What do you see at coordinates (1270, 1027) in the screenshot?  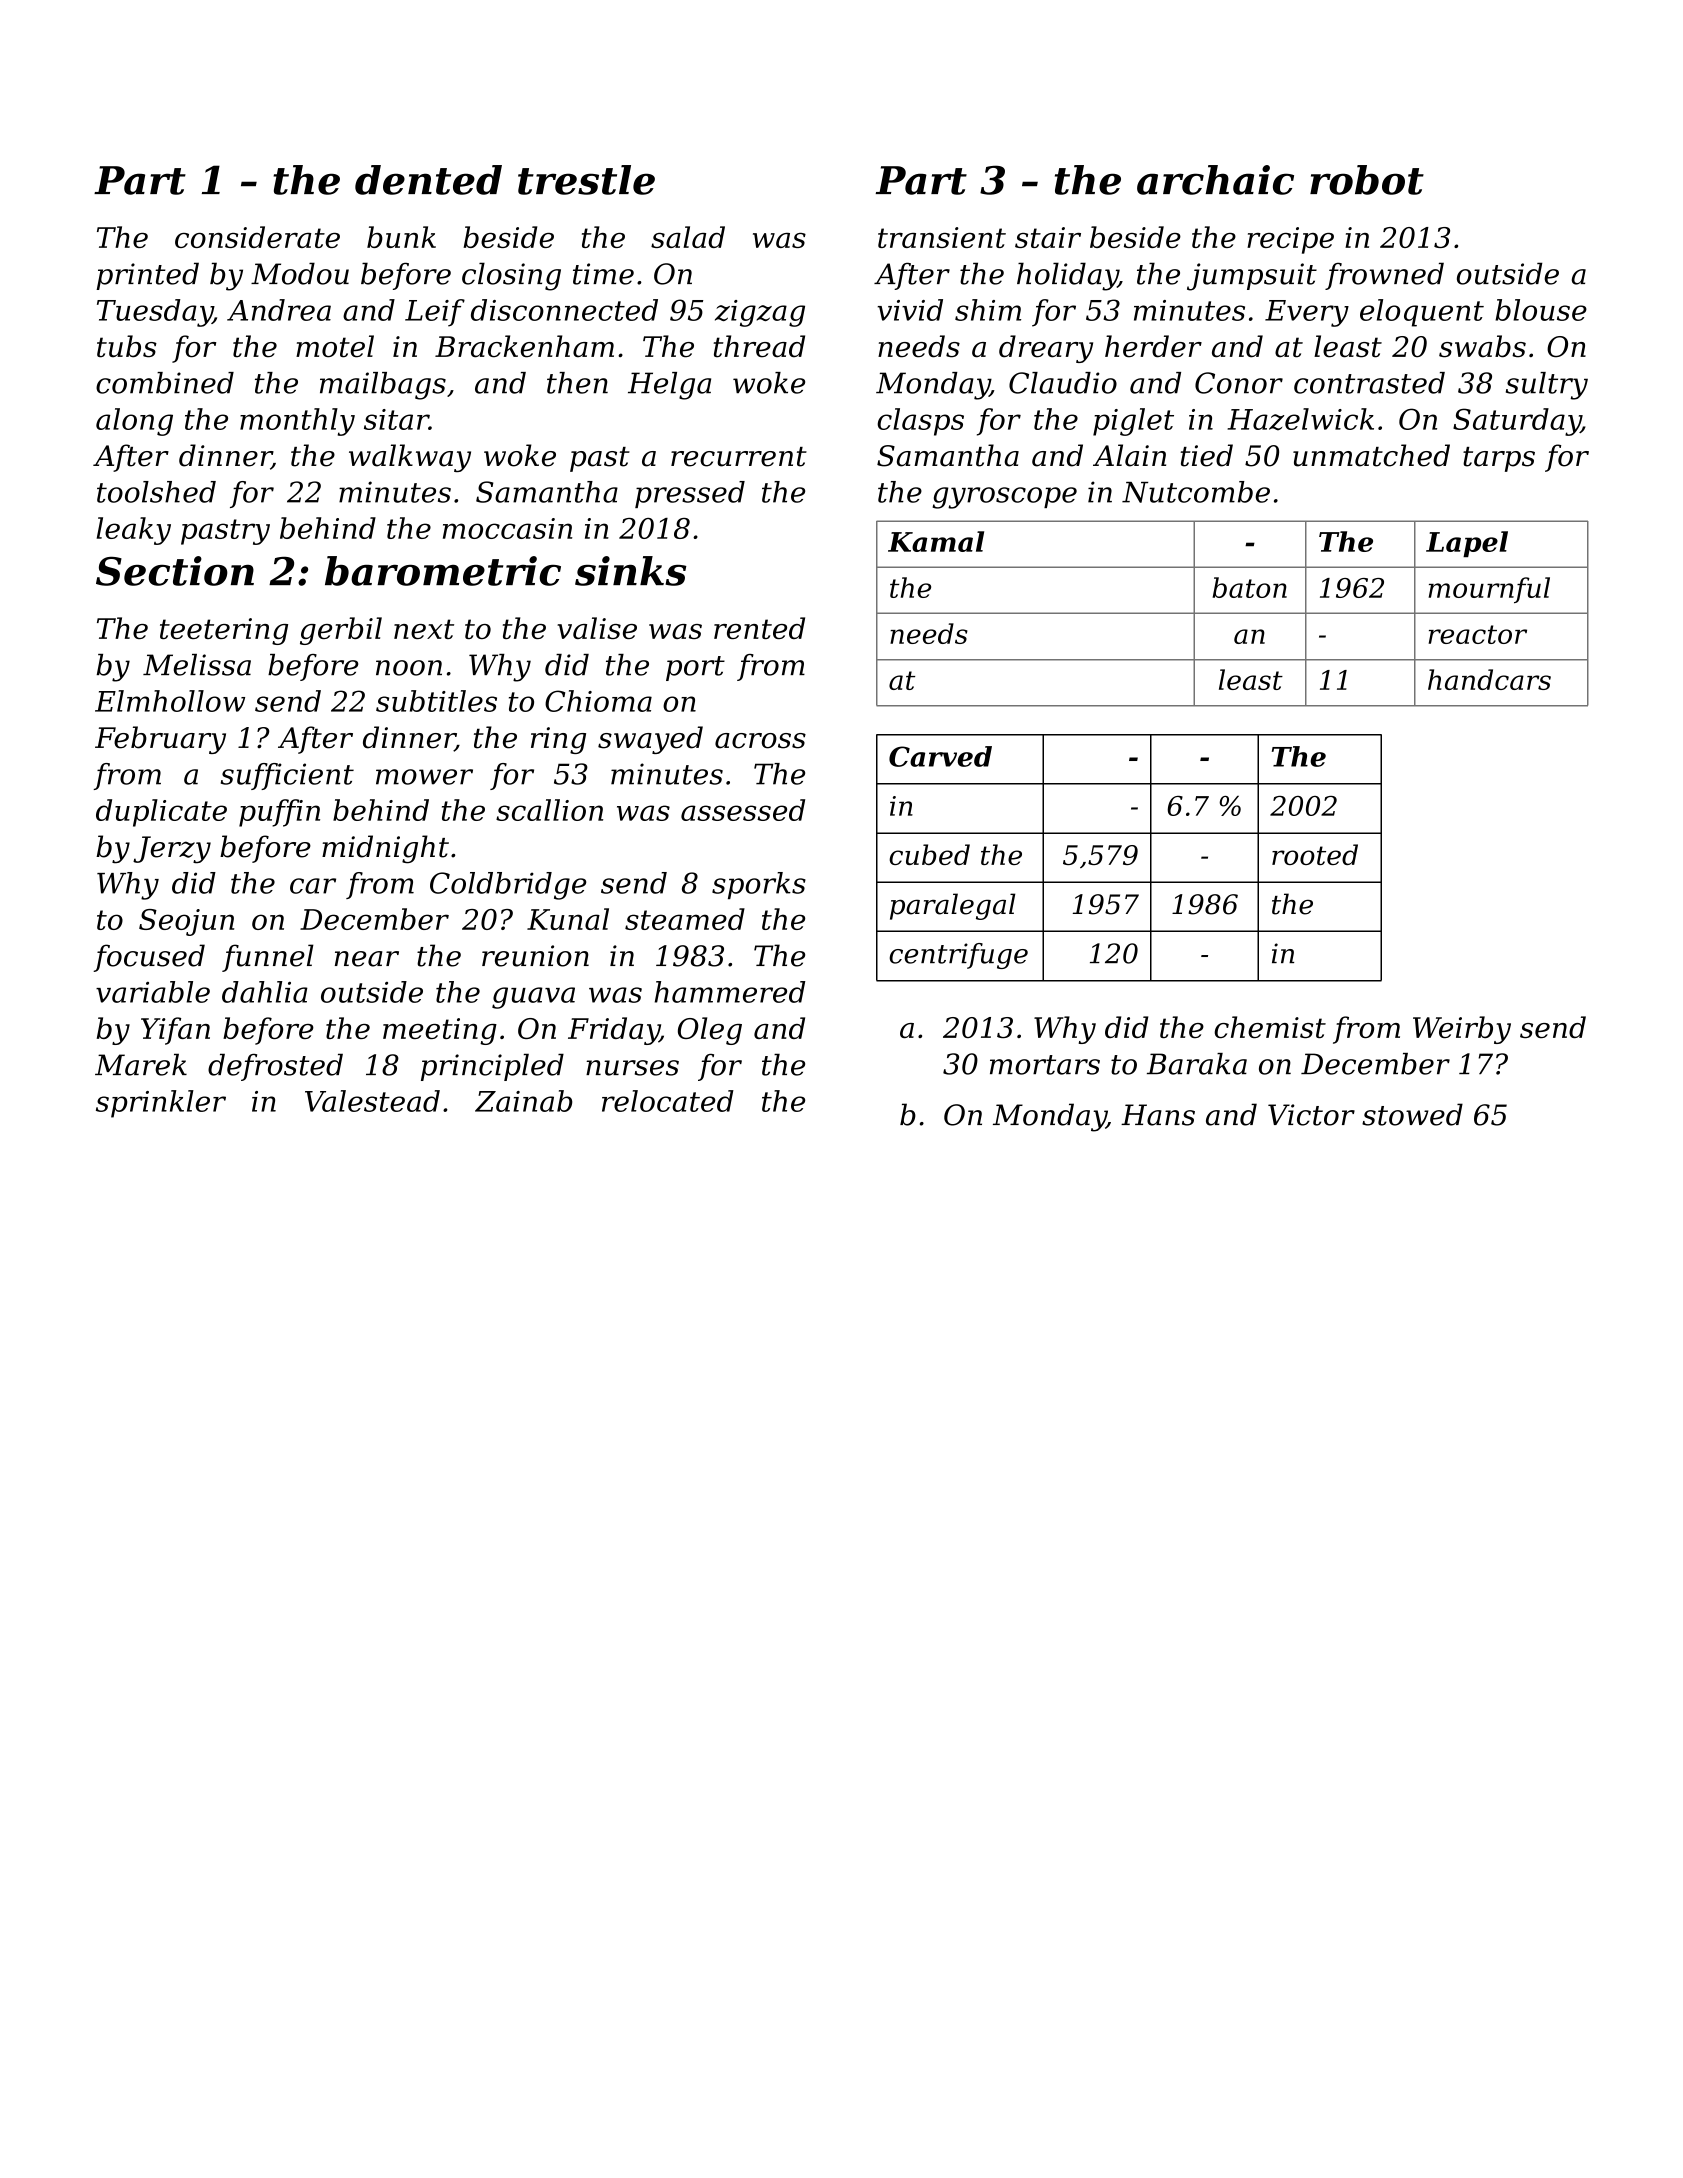 I see `chemist` at bounding box center [1270, 1027].
